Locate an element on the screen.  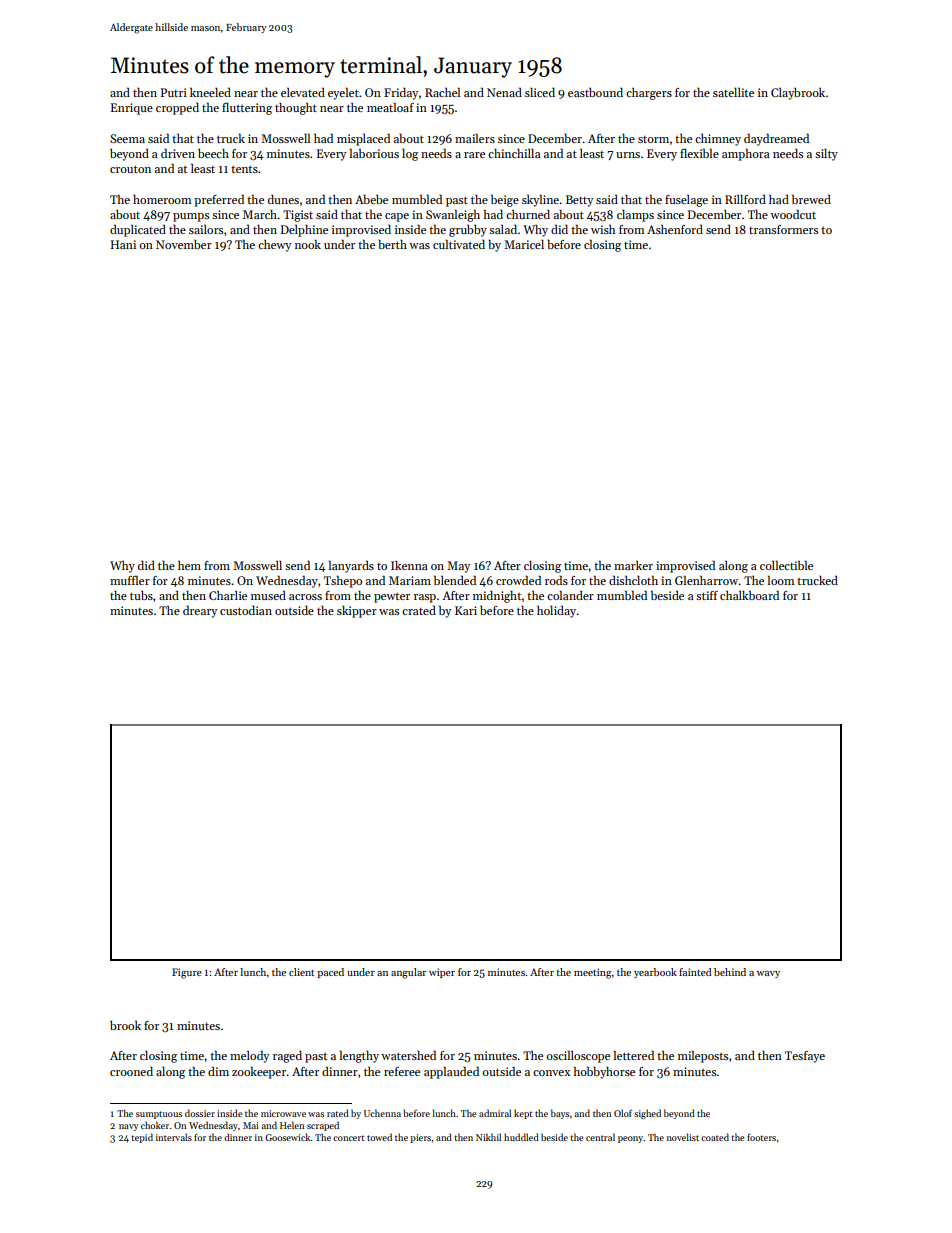
Rachel is located at coordinates (442, 92).
